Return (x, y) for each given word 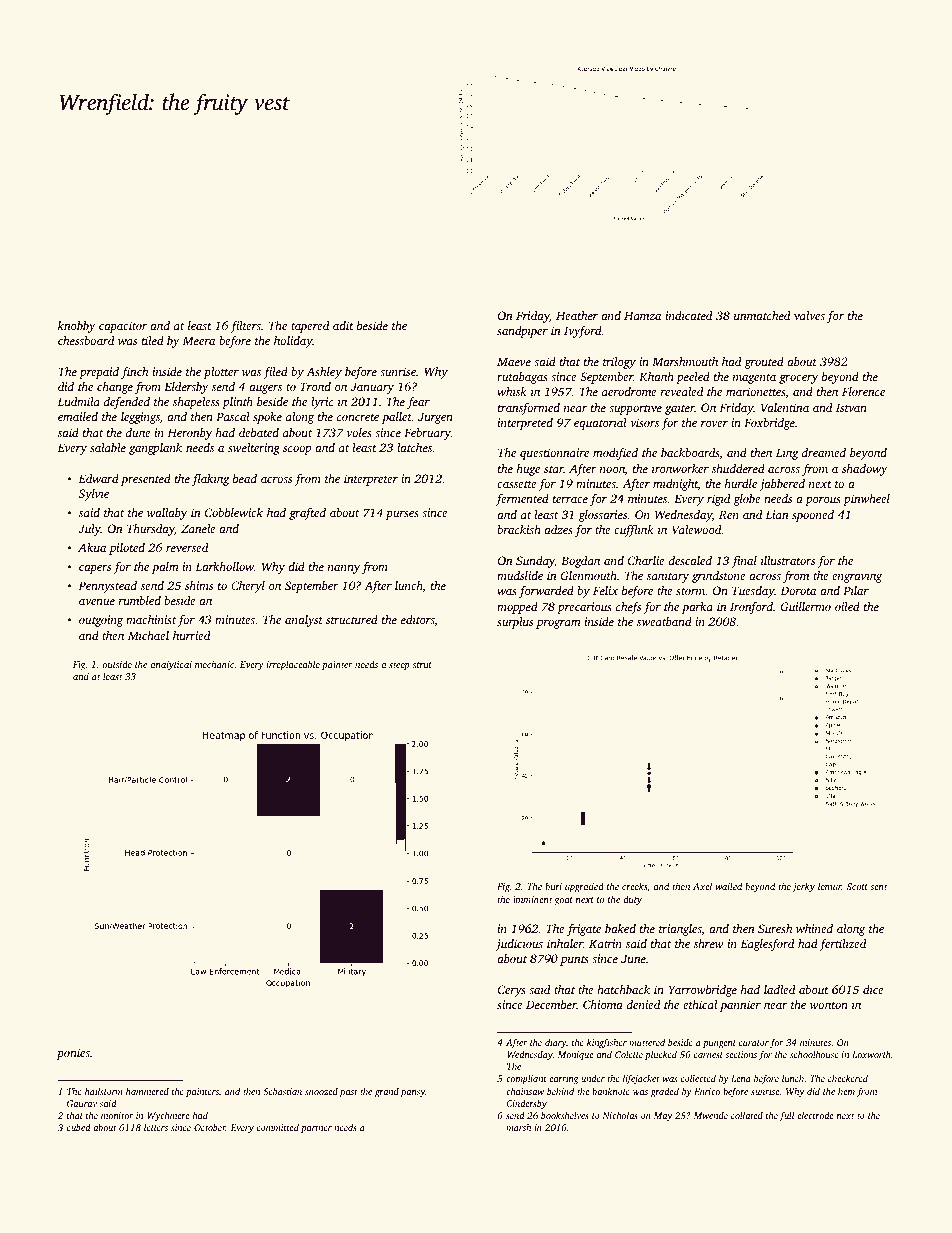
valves (809, 315)
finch (134, 373)
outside (117, 664)
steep (399, 666)
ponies (73, 1054)
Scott (857, 886)
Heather (577, 315)
